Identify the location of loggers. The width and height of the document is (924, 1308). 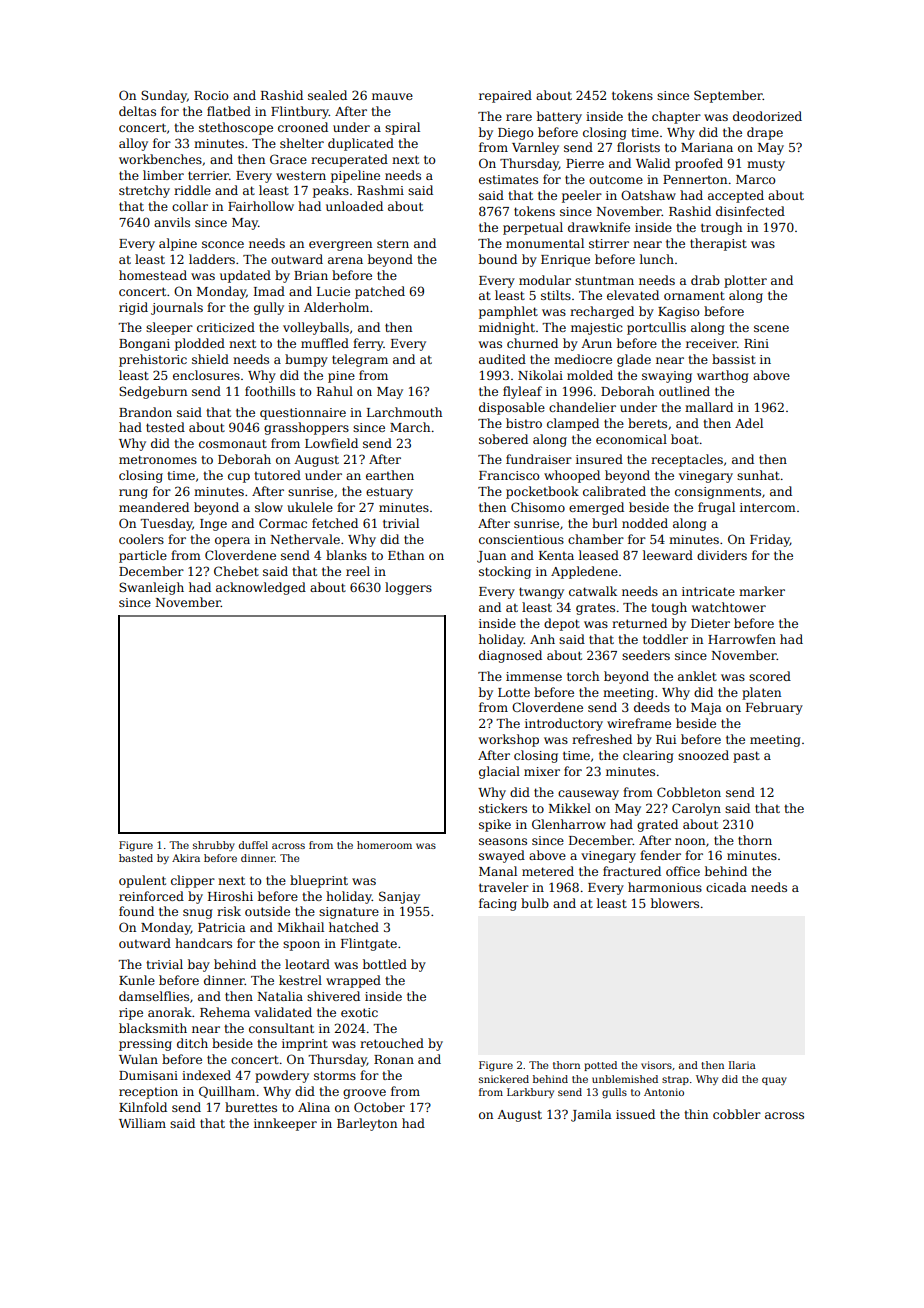
(408, 588).
